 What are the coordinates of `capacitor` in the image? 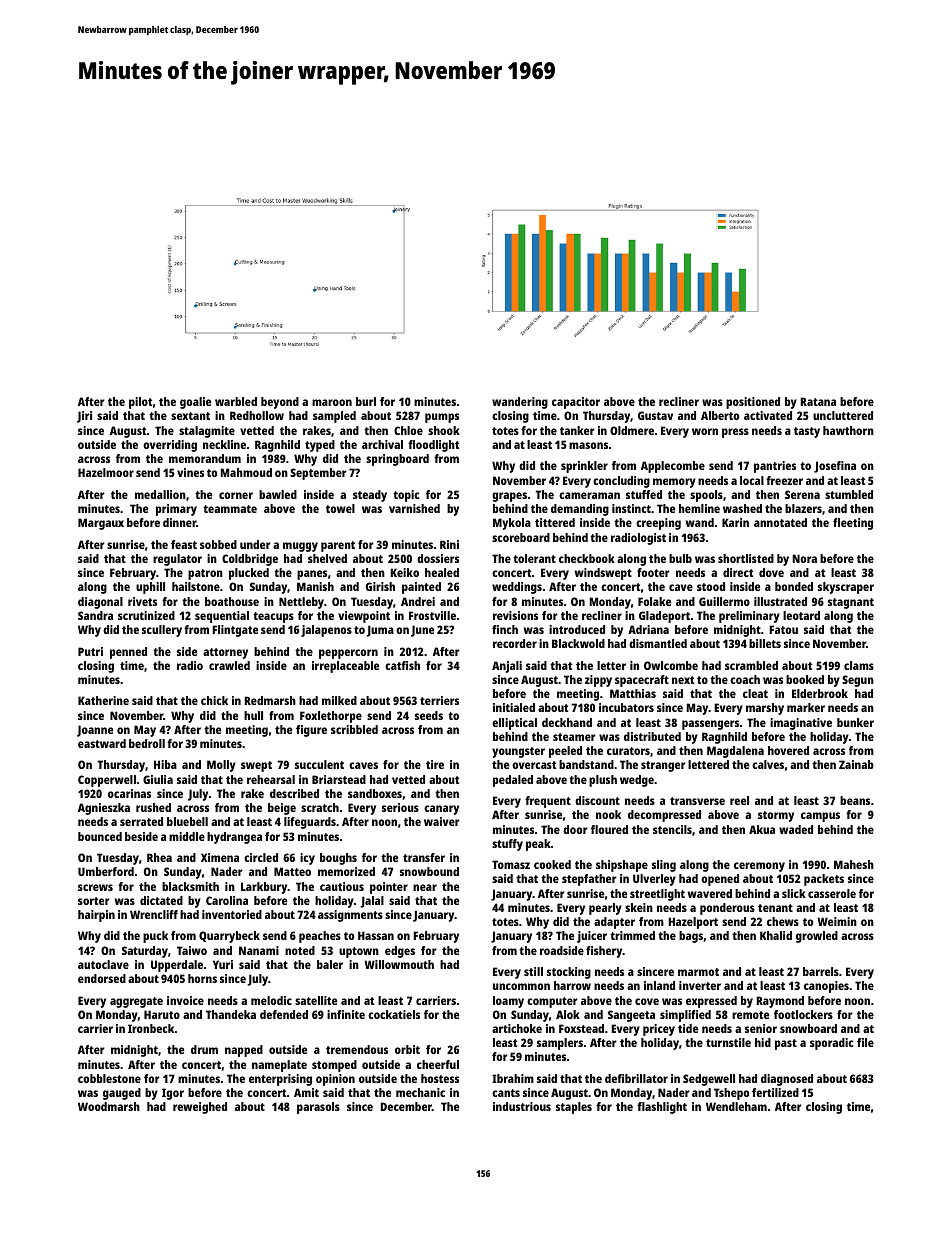 It's located at (576, 403).
